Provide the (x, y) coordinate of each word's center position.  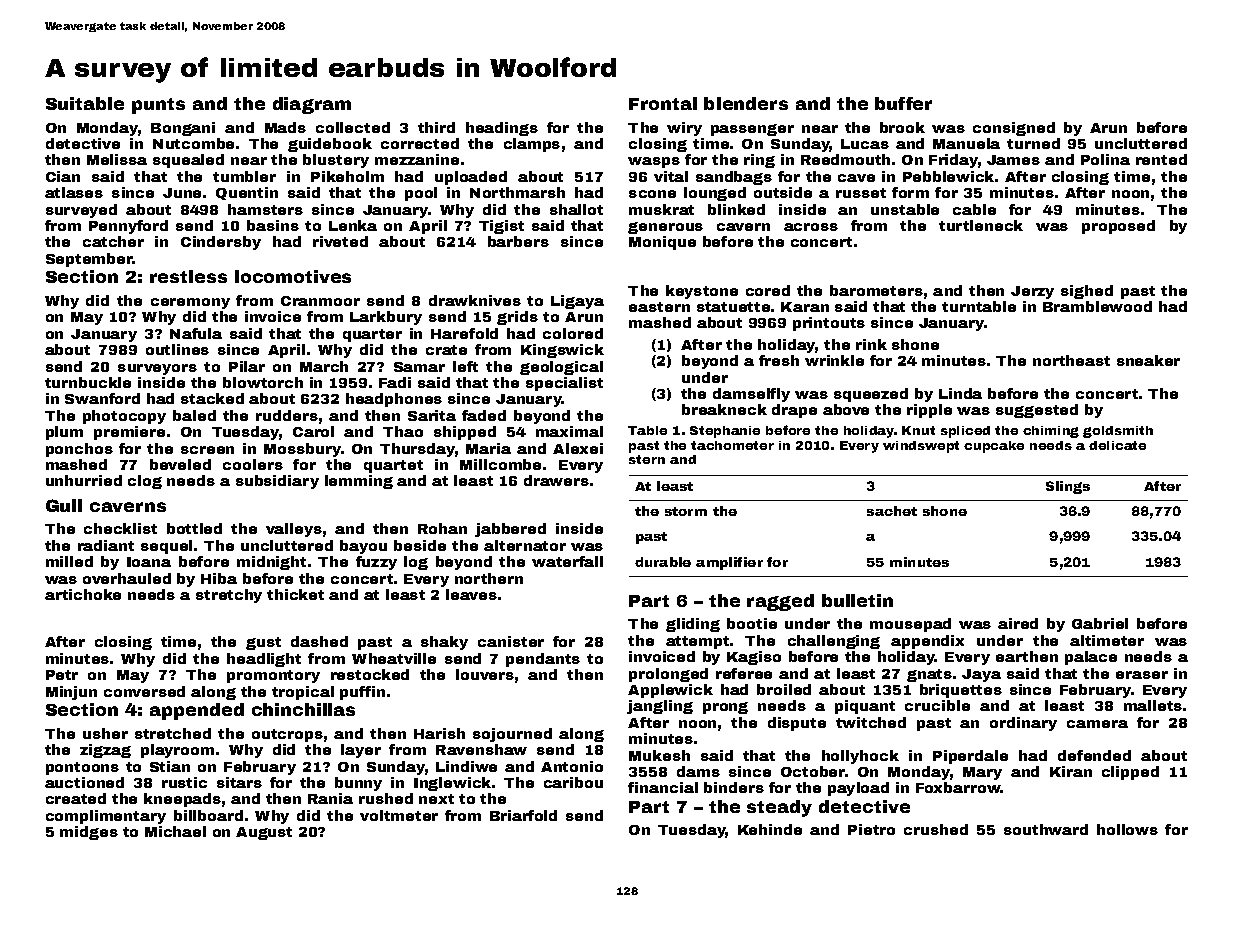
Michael (175, 831)
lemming (359, 482)
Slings (1068, 487)
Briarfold (523, 815)
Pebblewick (948, 176)
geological (561, 368)
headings (502, 129)
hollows (1127, 829)
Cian (63, 176)
